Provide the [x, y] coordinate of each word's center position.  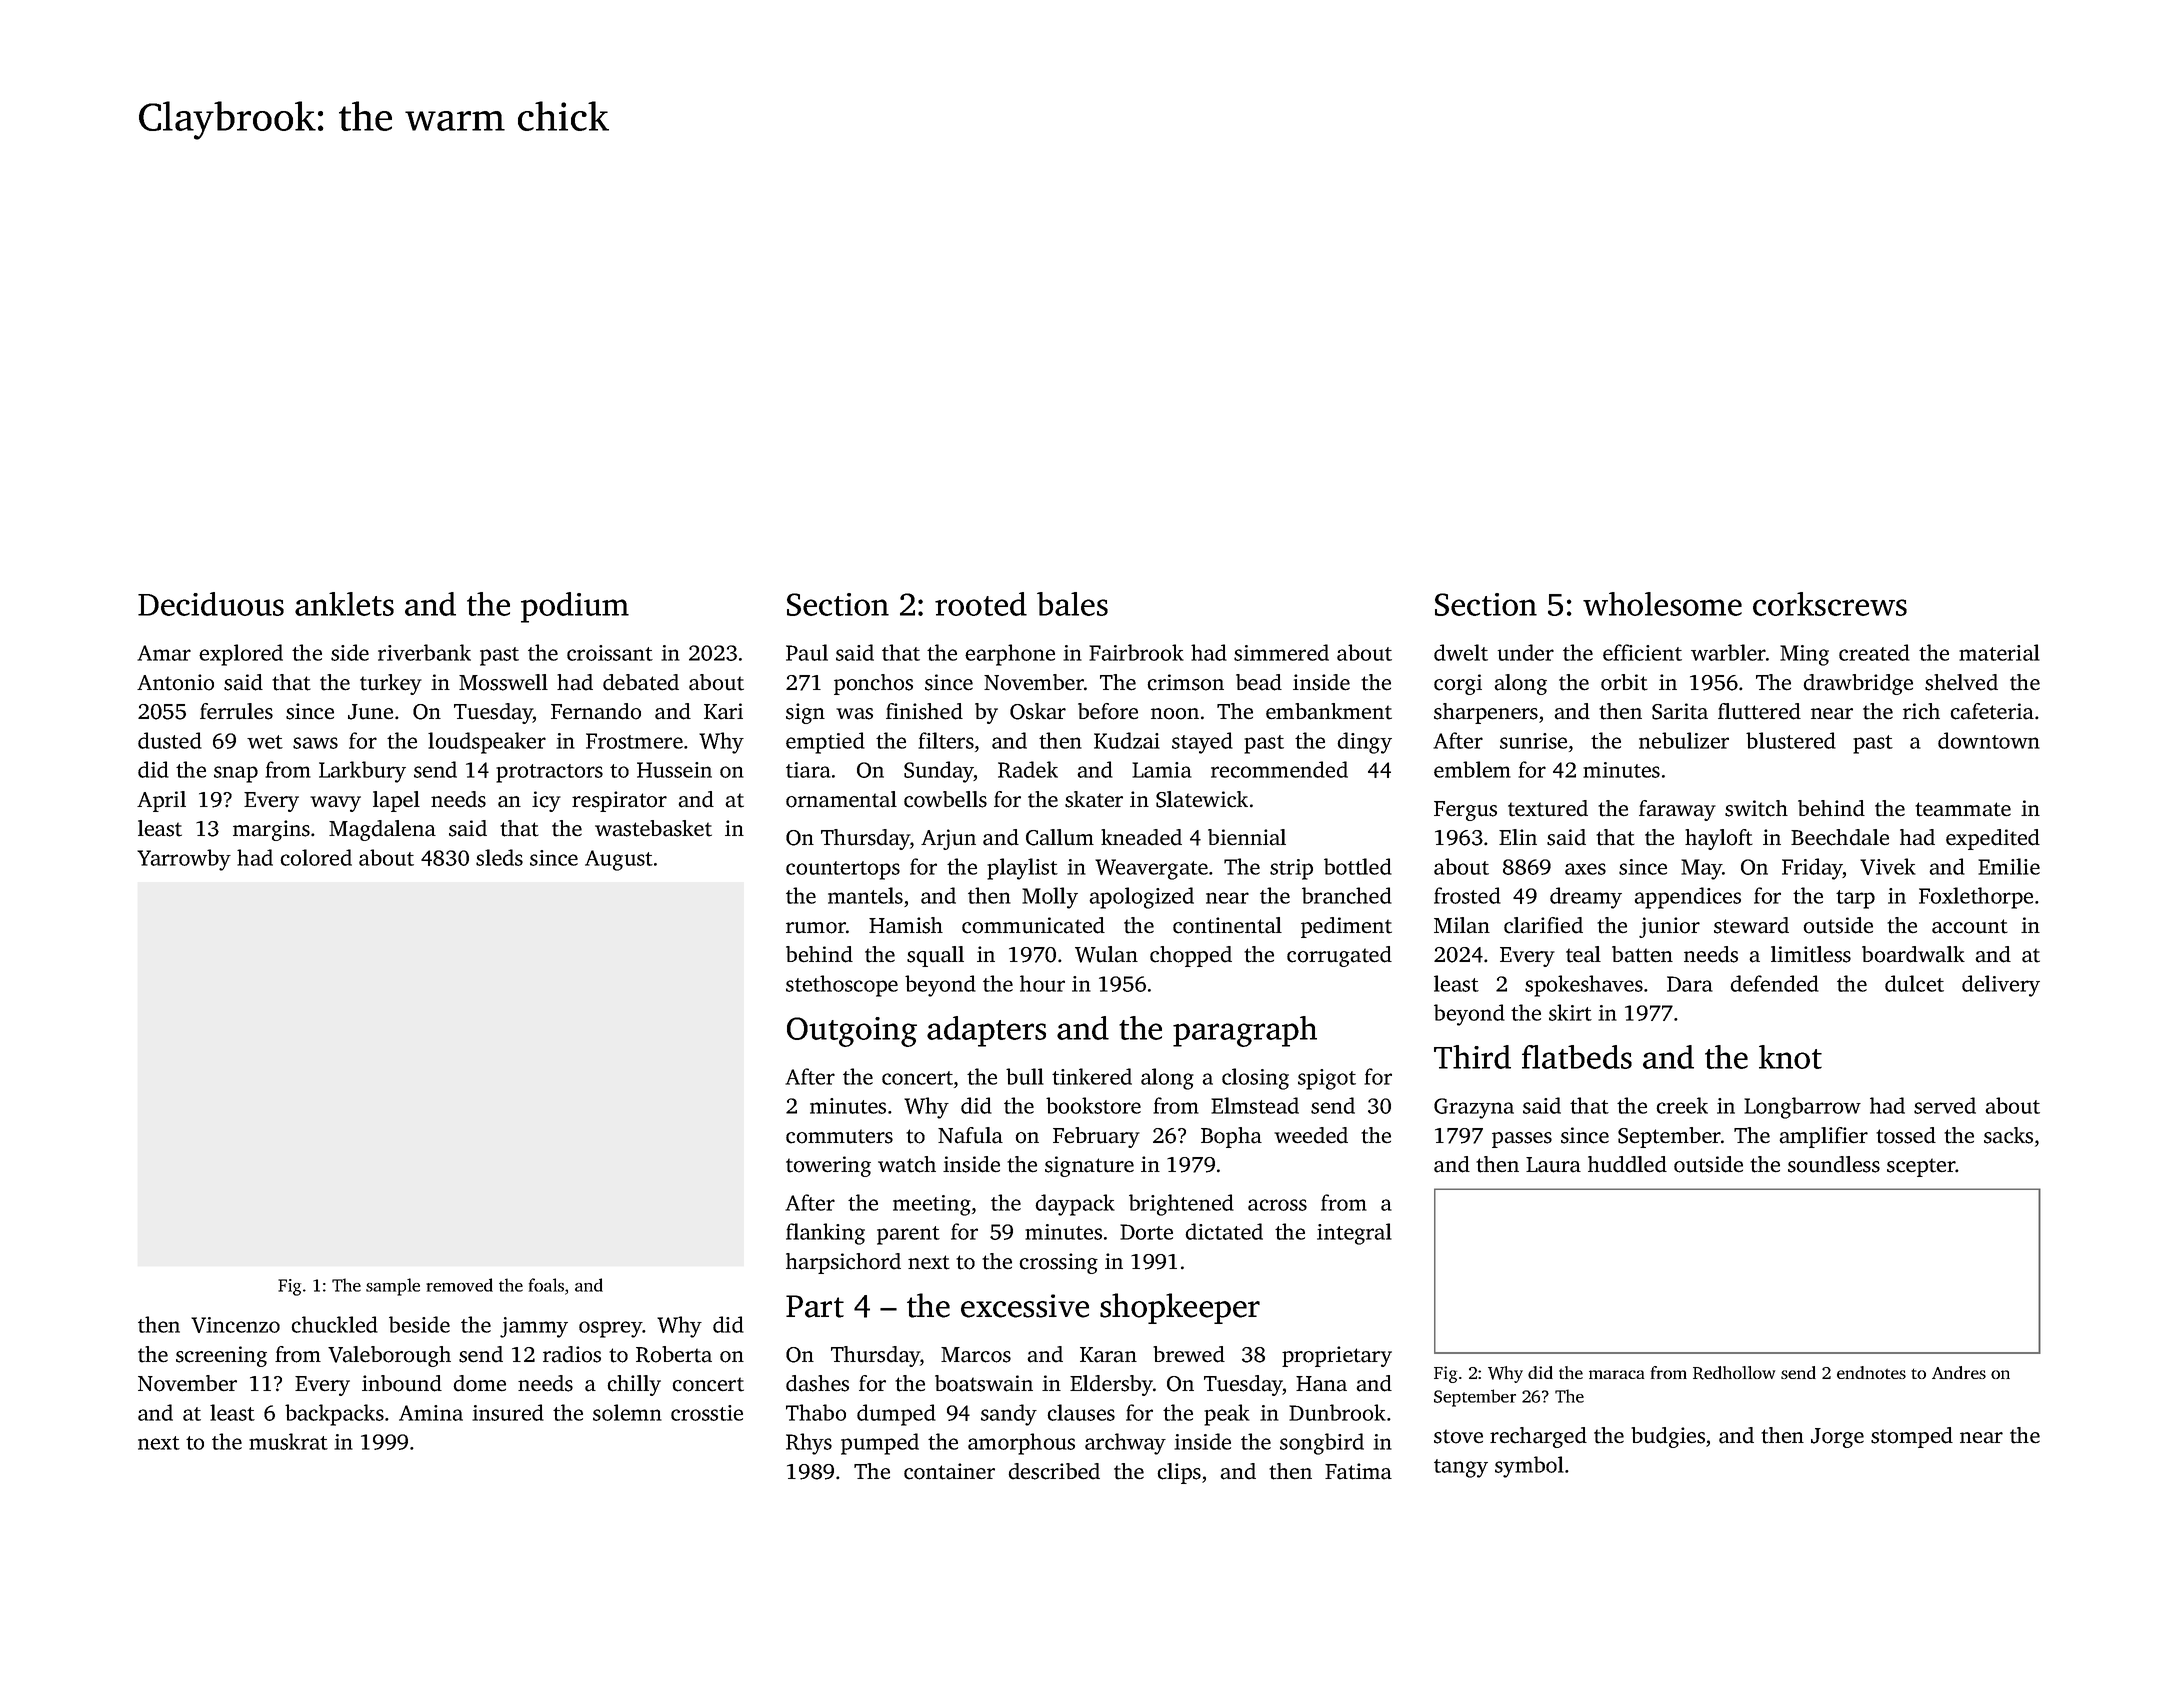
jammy [534, 1327]
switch [1756, 808]
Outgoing [852, 1032]
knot [1790, 1057]
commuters [839, 1136]
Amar [164, 653]
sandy [1009, 1415]
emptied [825, 743]
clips [1179, 1473]
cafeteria [1992, 711]
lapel [396, 801]
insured [508, 1412]
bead [1259, 682]
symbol [1529, 1467]
